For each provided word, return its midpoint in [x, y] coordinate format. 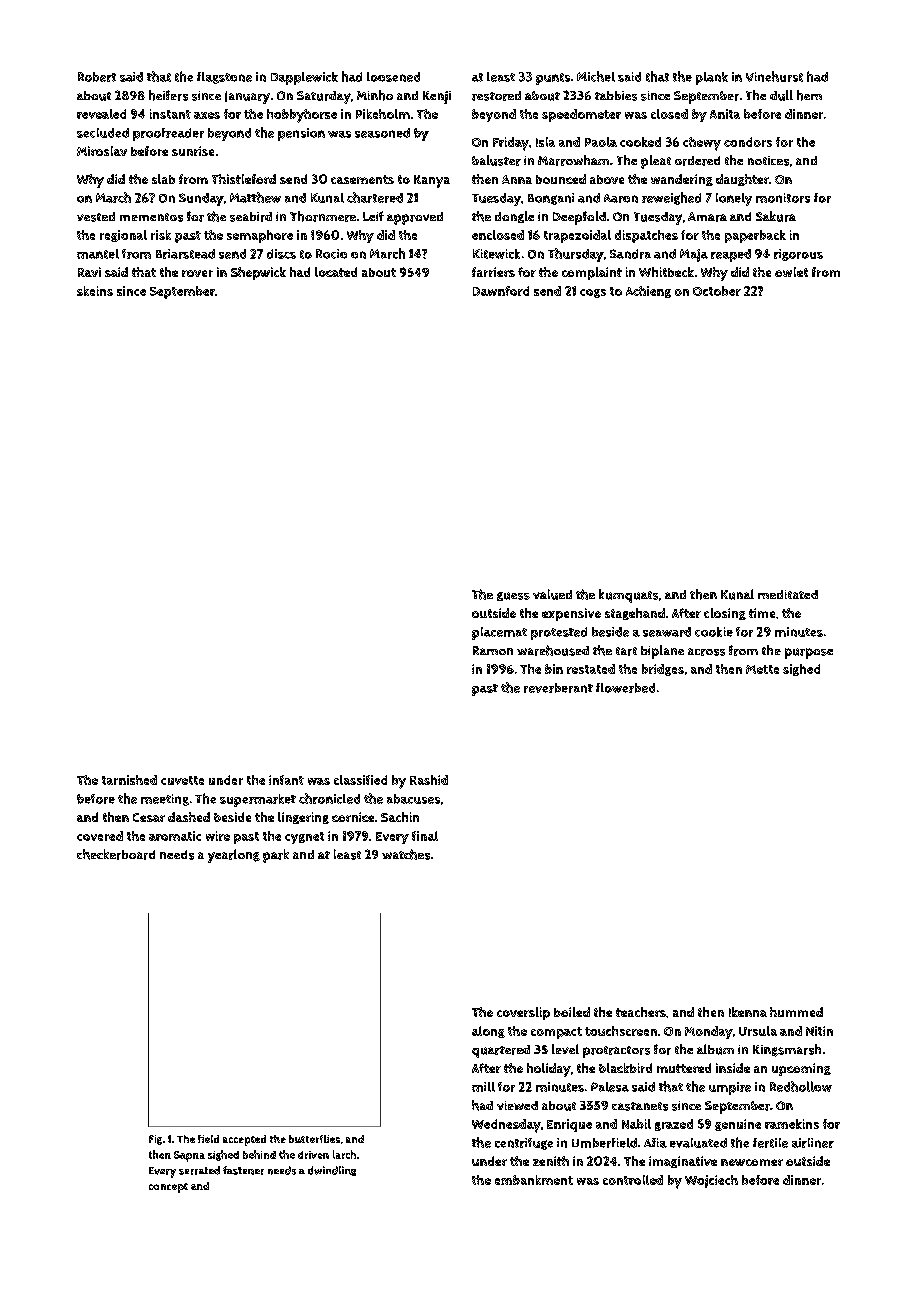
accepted [244, 1140]
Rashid [429, 780]
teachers [641, 1012]
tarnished [129, 780]
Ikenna [748, 1012]
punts [553, 79]
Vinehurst [774, 76]
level [565, 1049]
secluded [103, 133]
